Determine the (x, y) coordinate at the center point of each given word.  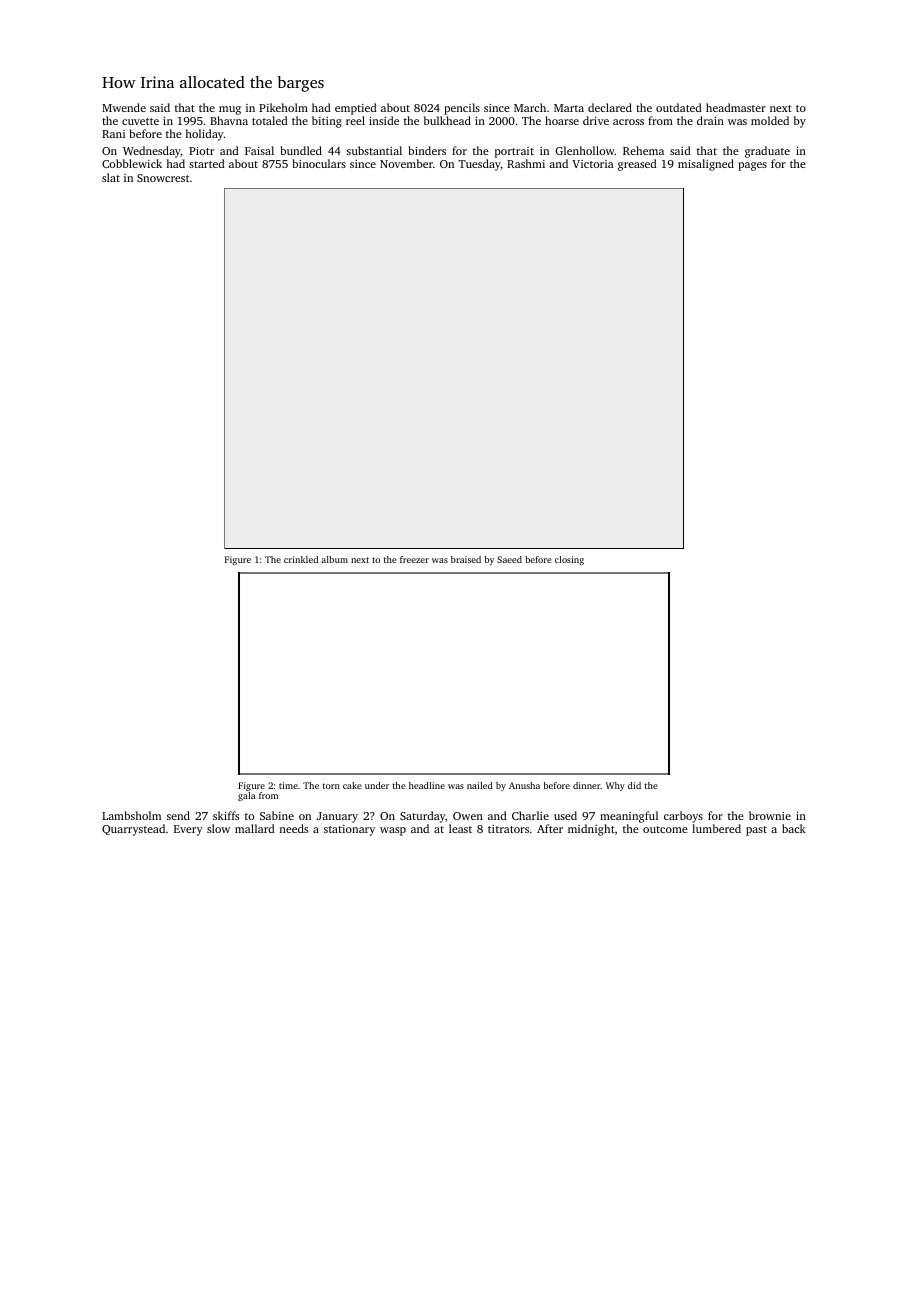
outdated (679, 107)
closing (569, 560)
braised (466, 559)
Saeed (509, 559)
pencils (462, 109)
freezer (414, 559)
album (334, 559)
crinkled (301, 559)
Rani (113, 134)
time (288, 785)
